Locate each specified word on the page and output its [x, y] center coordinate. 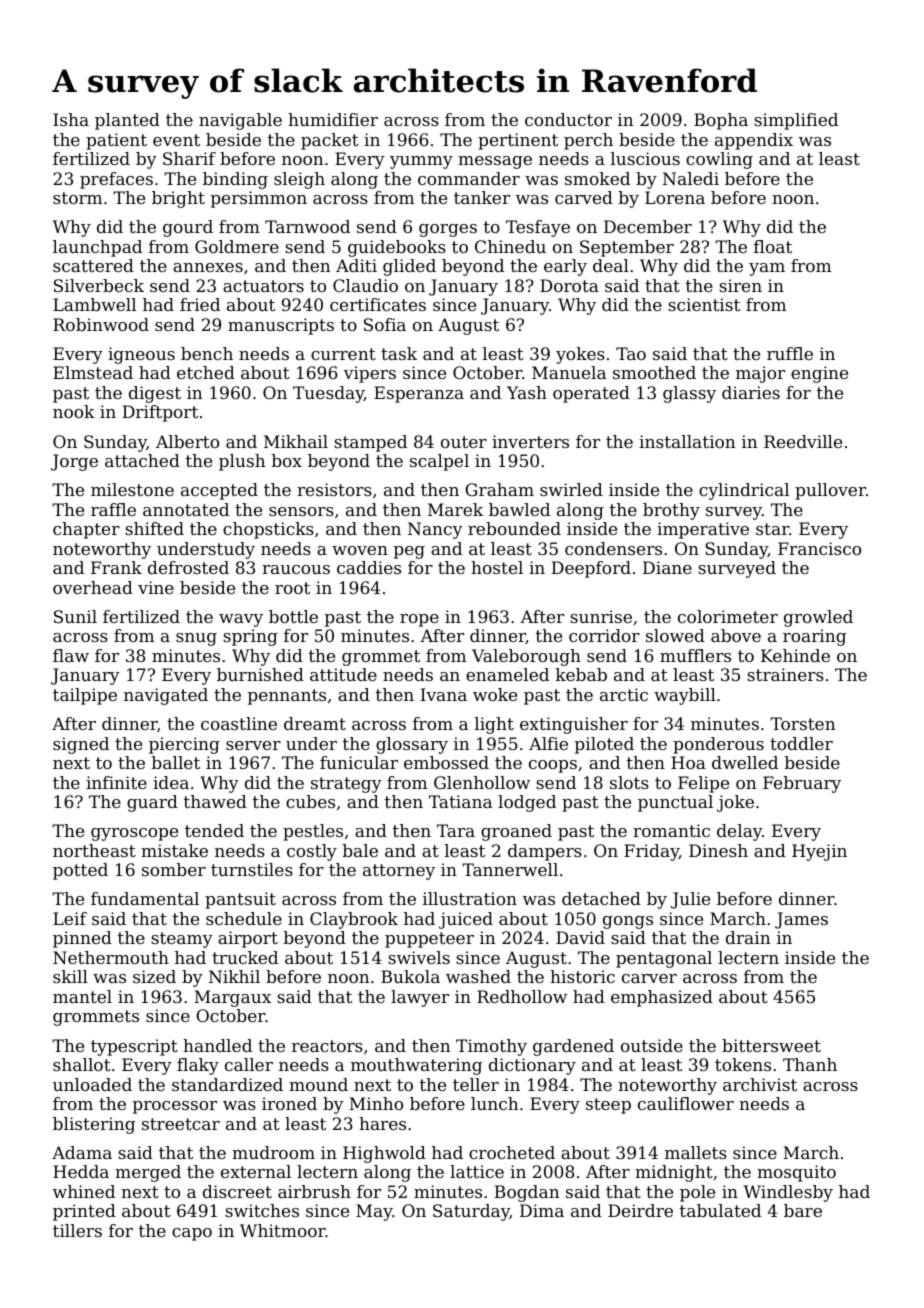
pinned [82, 939]
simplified [796, 121]
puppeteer [429, 940]
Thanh [810, 1064]
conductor [568, 119]
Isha [71, 119]
